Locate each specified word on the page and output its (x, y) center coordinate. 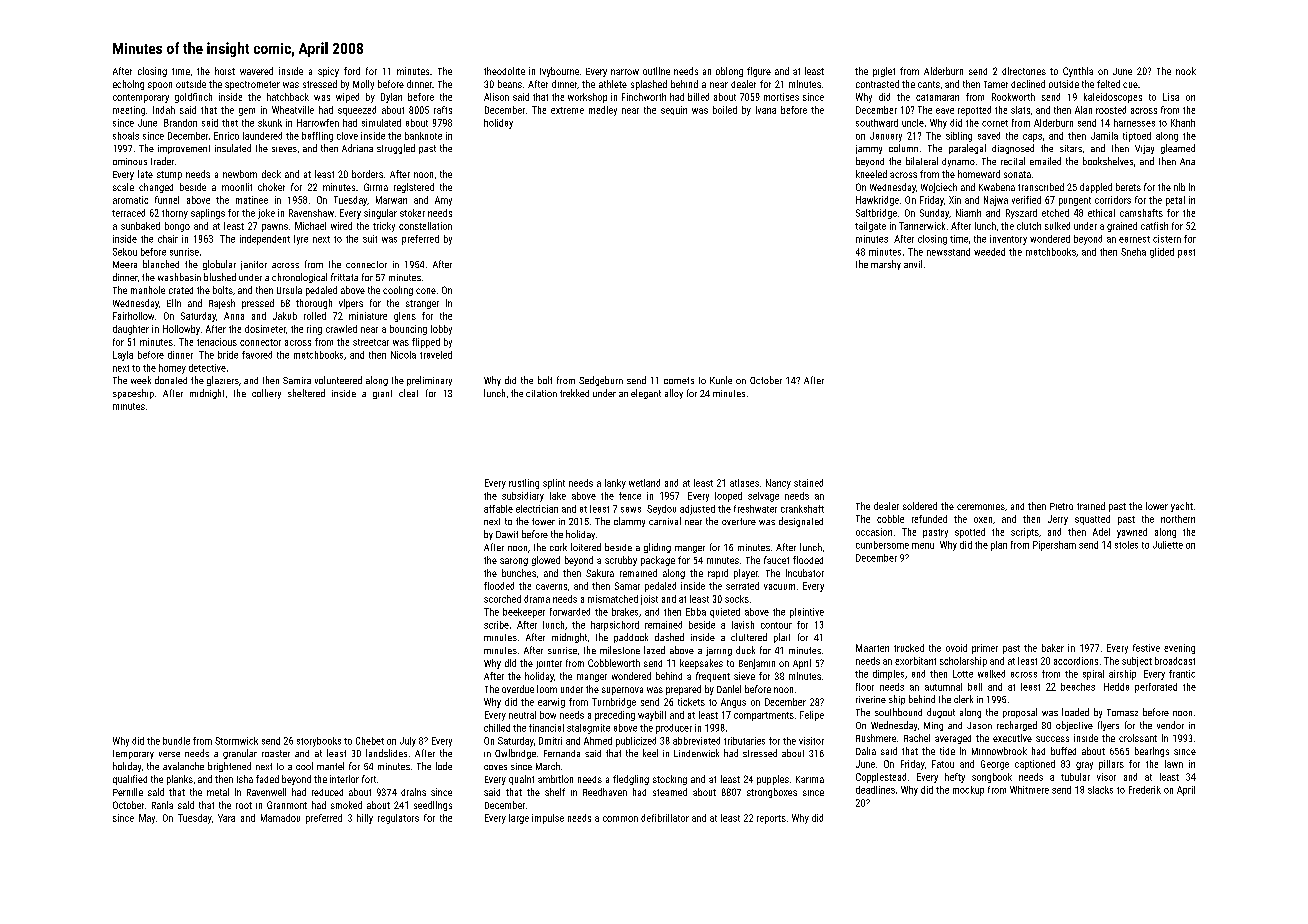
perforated (1156, 688)
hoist (225, 71)
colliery (266, 394)
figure (759, 72)
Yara (226, 818)
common (620, 819)
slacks (1100, 790)
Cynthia (1078, 72)
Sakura (600, 573)
